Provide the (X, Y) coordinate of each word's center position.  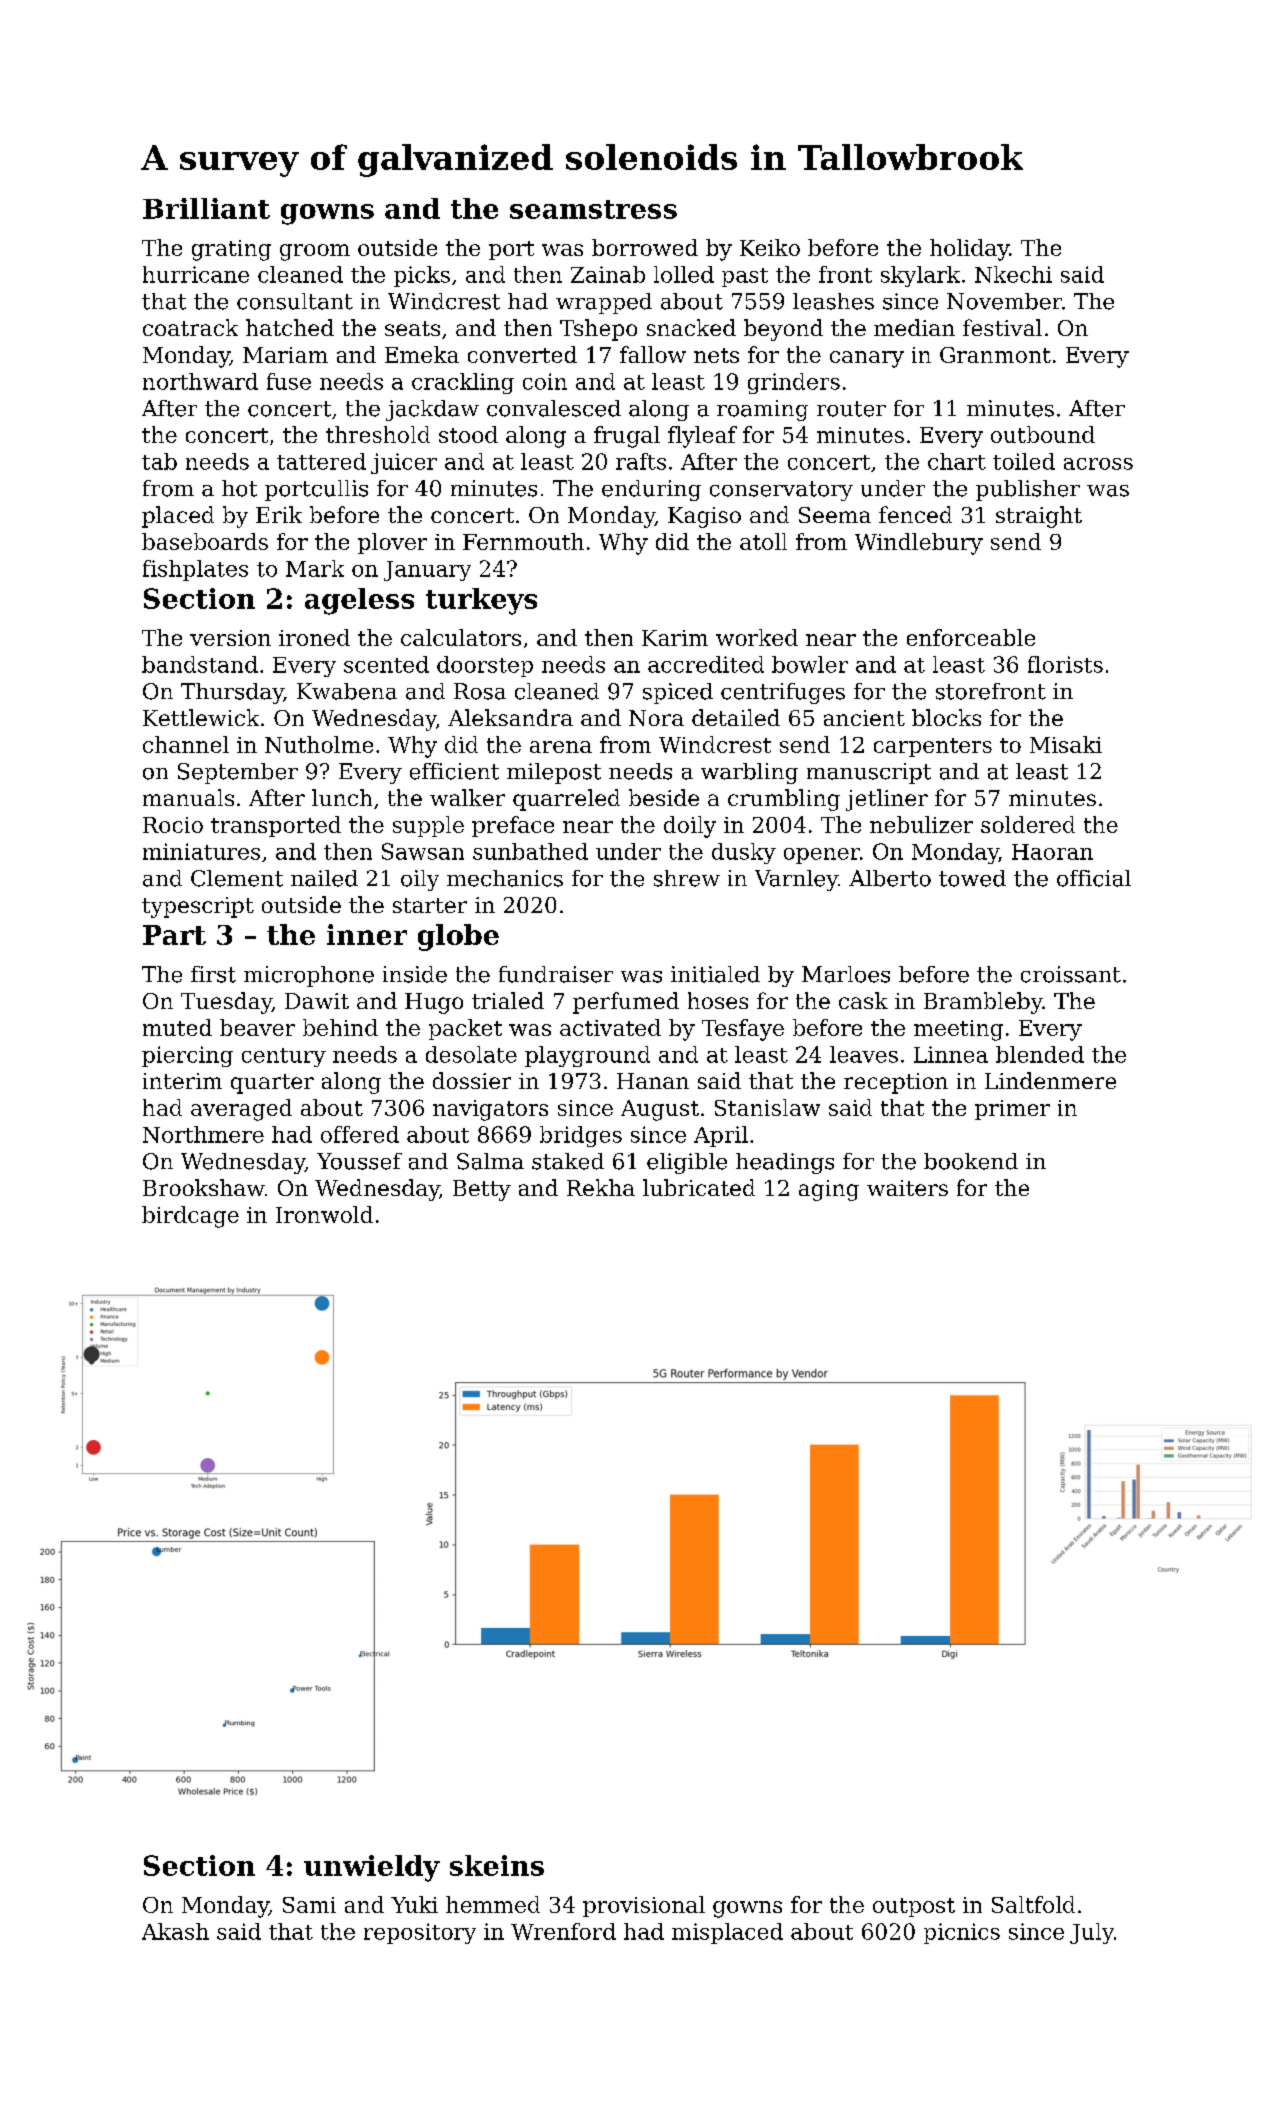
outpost (914, 1907)
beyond (783, 330)
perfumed (626, 1003)
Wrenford (563, 1931)
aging (829, 1190)
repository (420, 1933)
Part (174, 935)
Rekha (601, 1187)
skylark (920, 276)
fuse (289, 381)
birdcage (190, 1217)
